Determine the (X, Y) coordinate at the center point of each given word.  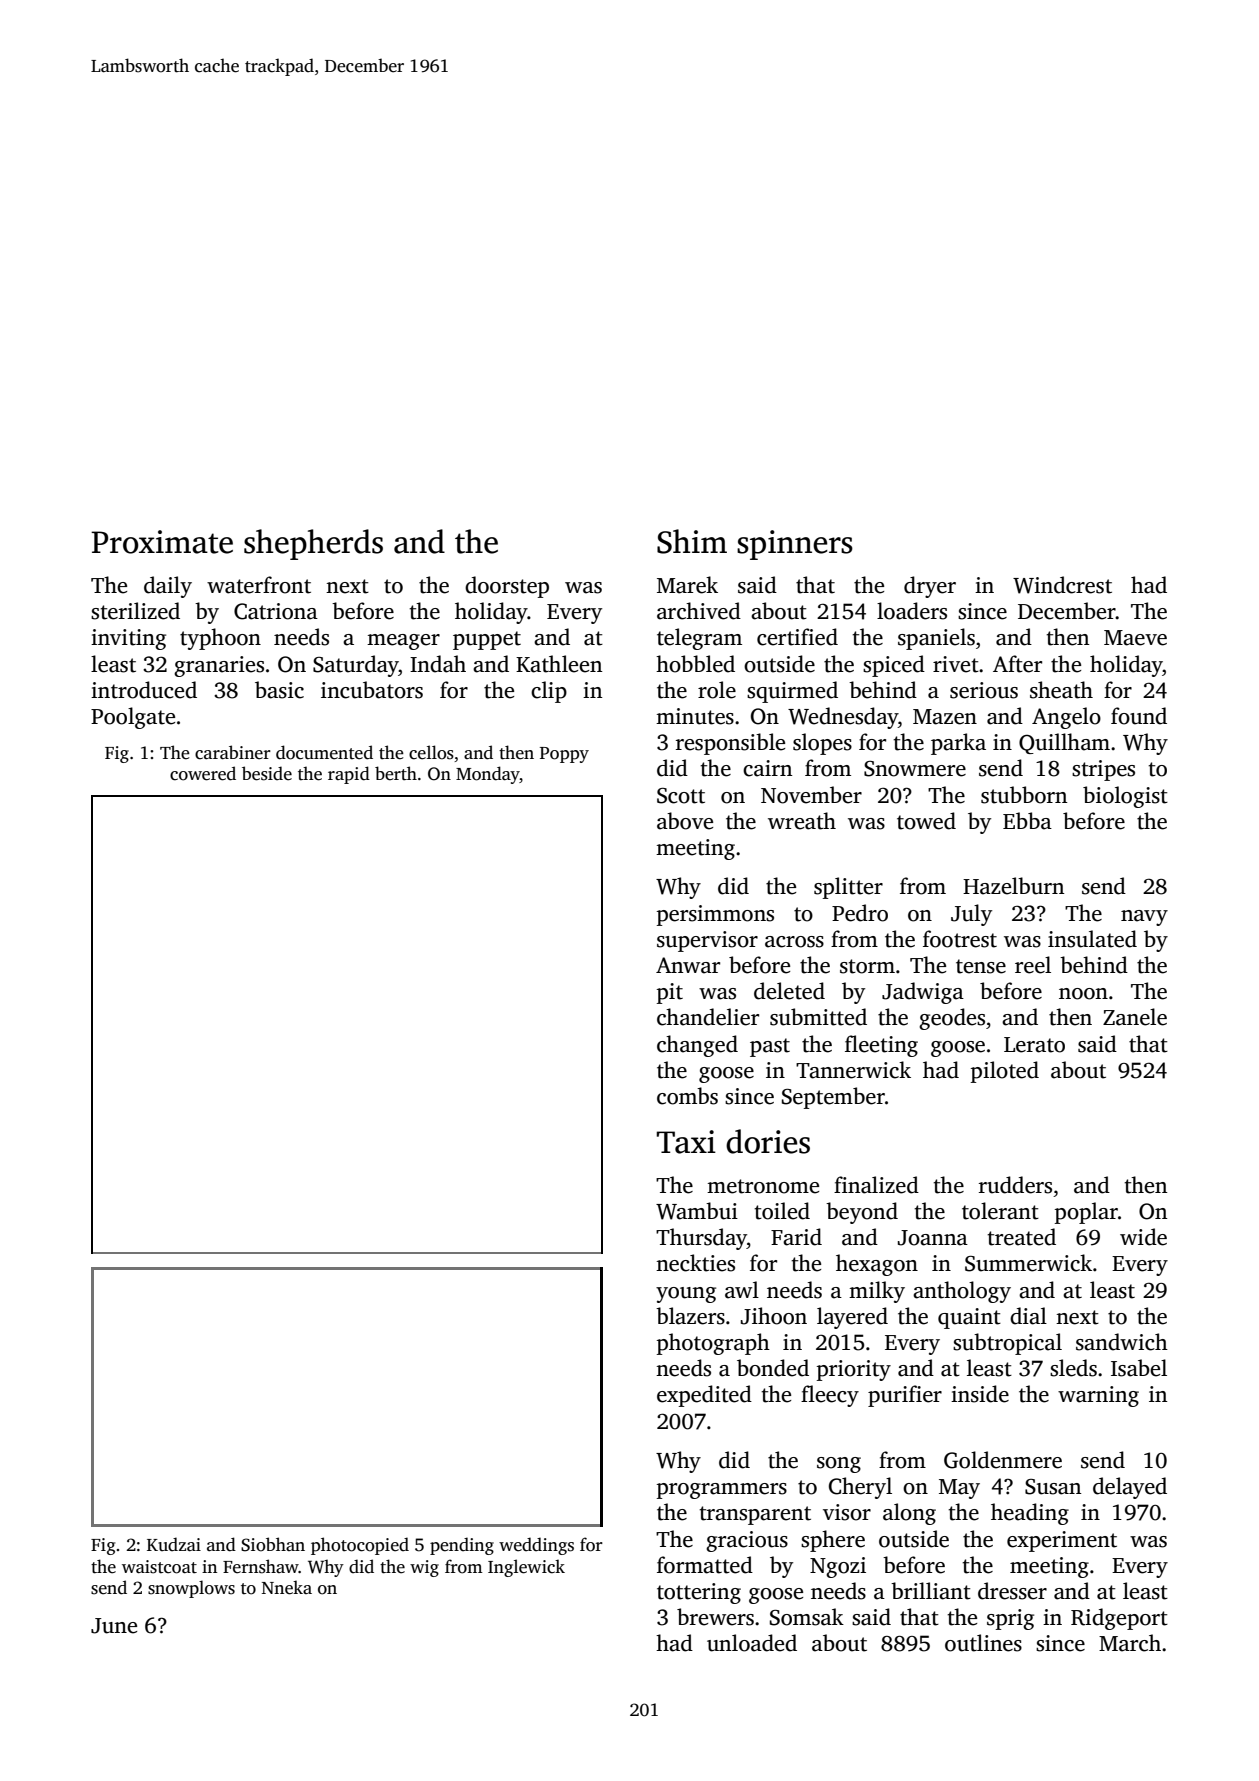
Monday (488, 775)
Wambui (697, 1211)
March (1130, 1643)
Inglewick (526, 1568)
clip (549, 692)
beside (267, 773)
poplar (1086, 1213)
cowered (203, 773)
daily (168, 587)
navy (1144, 918)
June (114, 1626)
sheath (1061, 690)
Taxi (686, 1142)
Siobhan (273, 1544)
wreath (802, 821)
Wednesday (843, 718)
